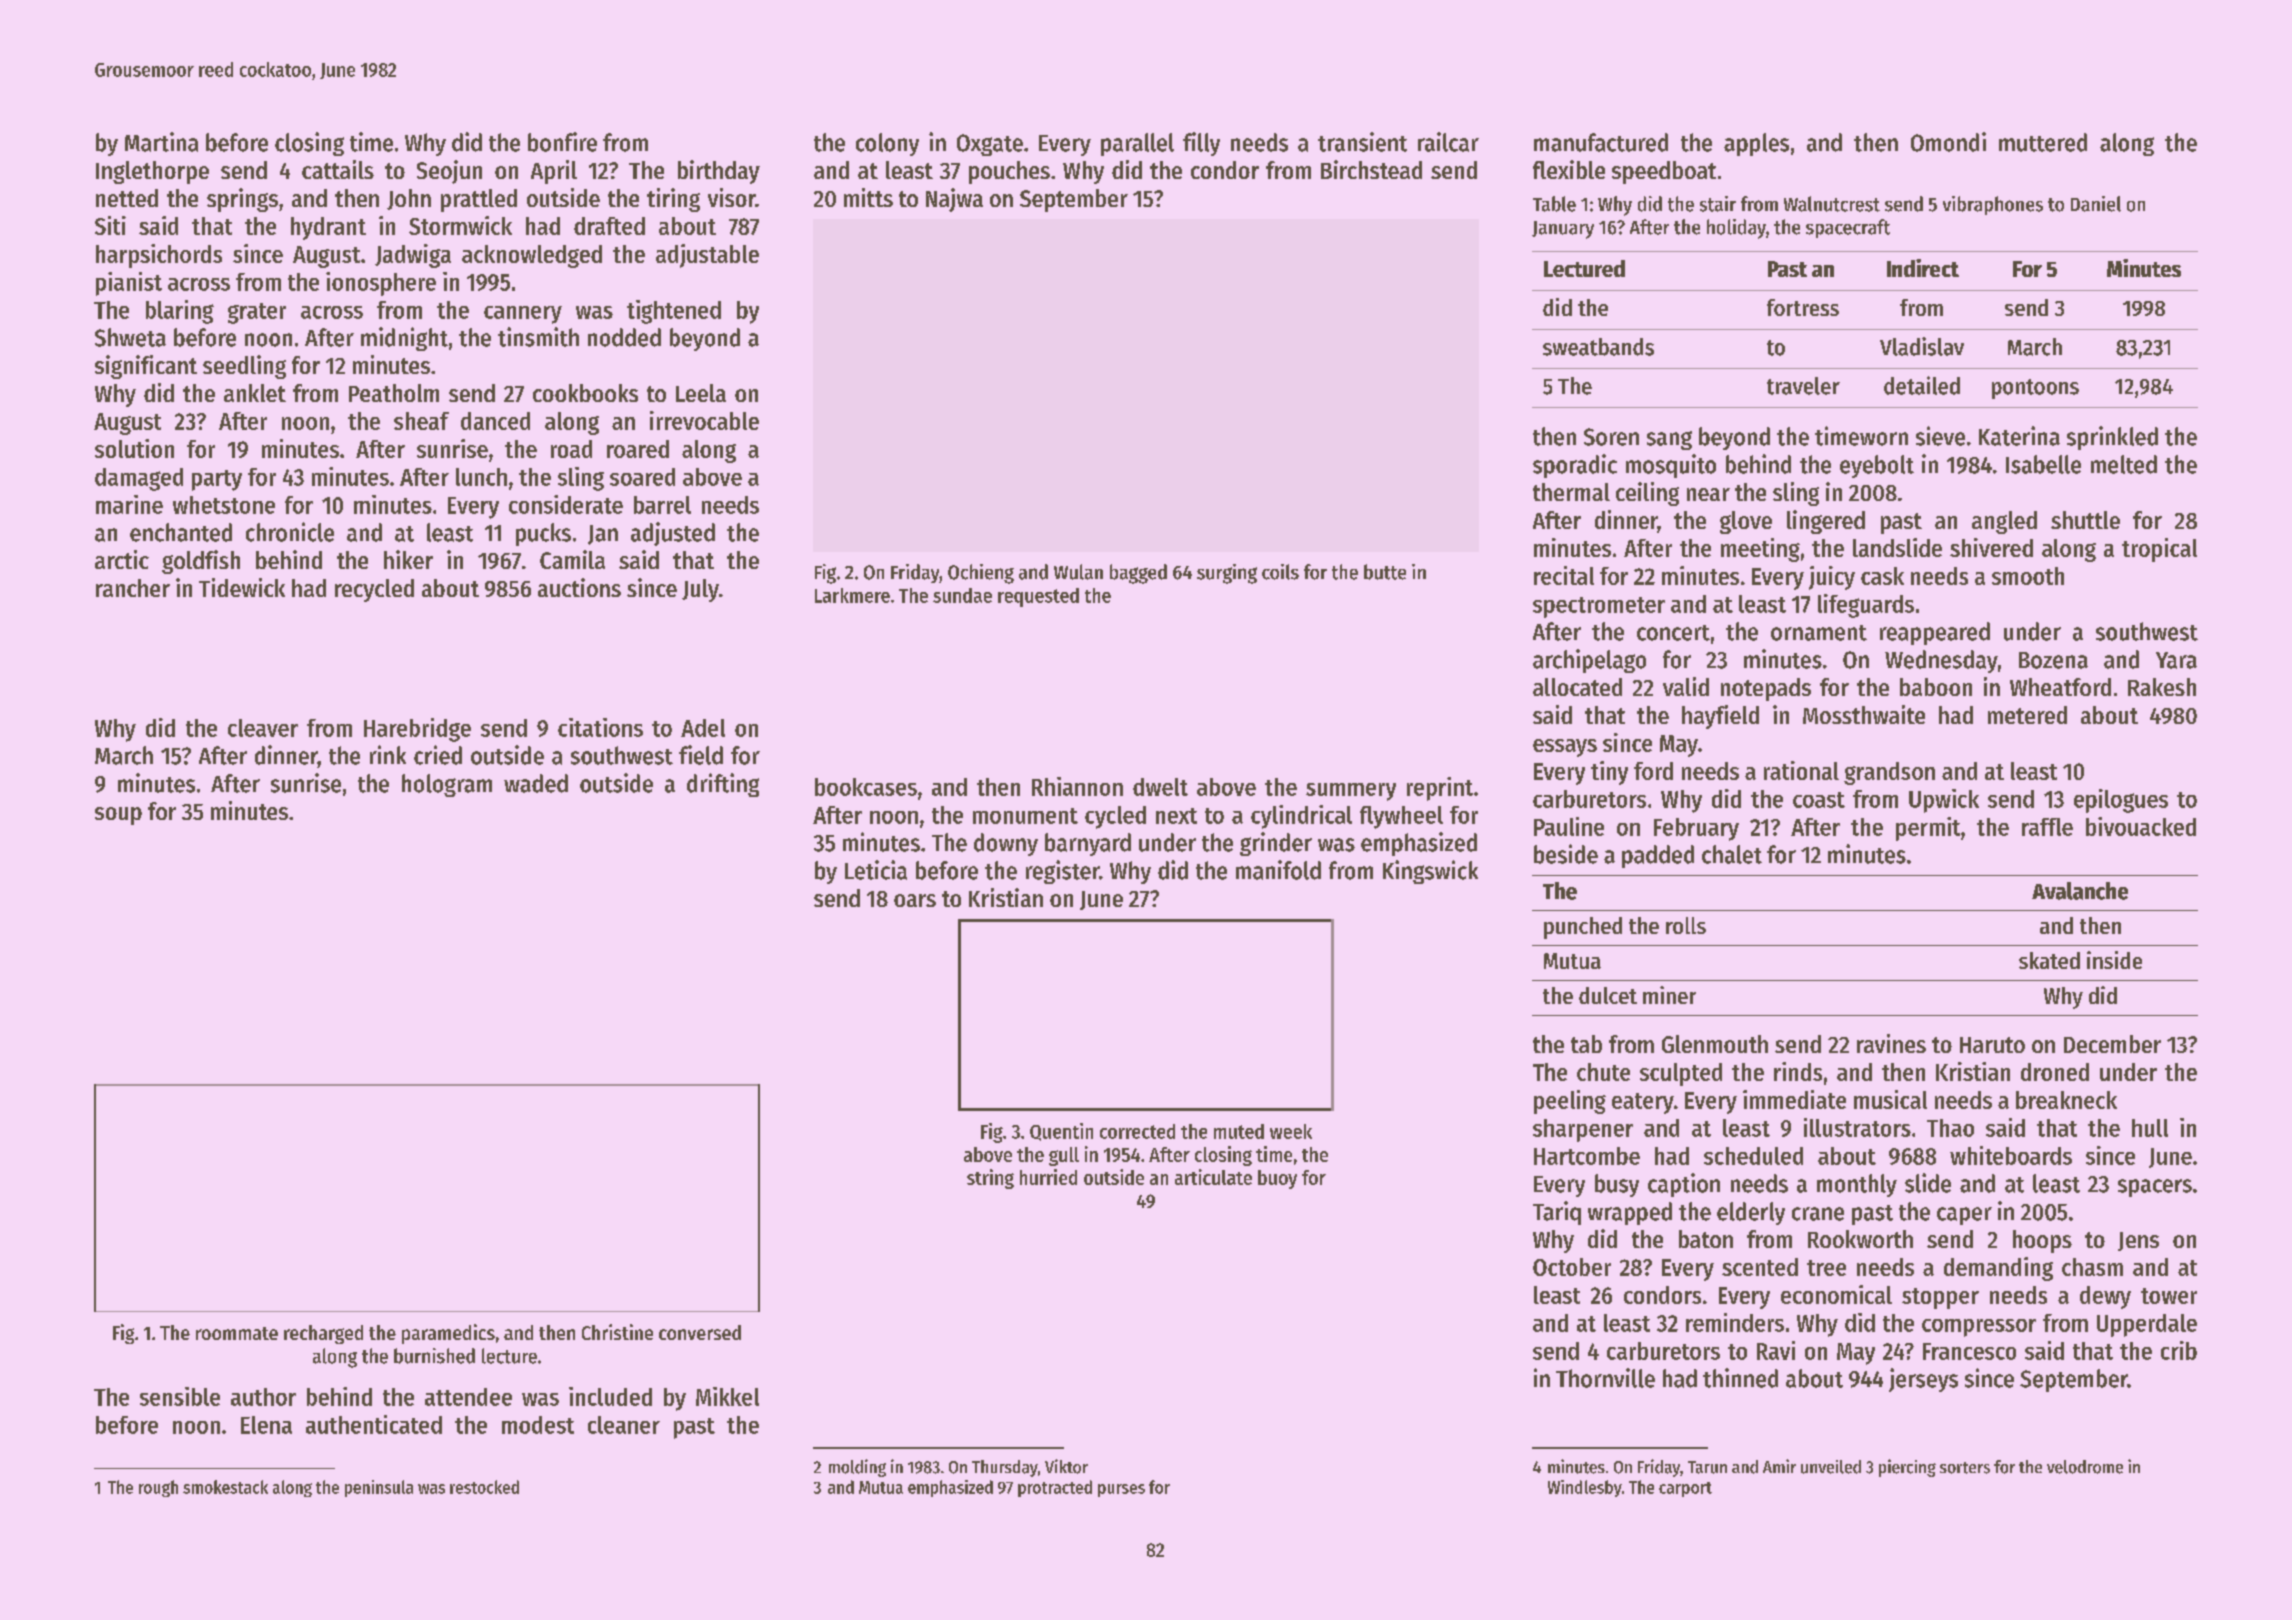 The width and height of the screenshot is (2292, 1620). What do you see at coordinates (484, 1487) in the screenshot?
I see `restocked` at bounding box center [484, 1487].
